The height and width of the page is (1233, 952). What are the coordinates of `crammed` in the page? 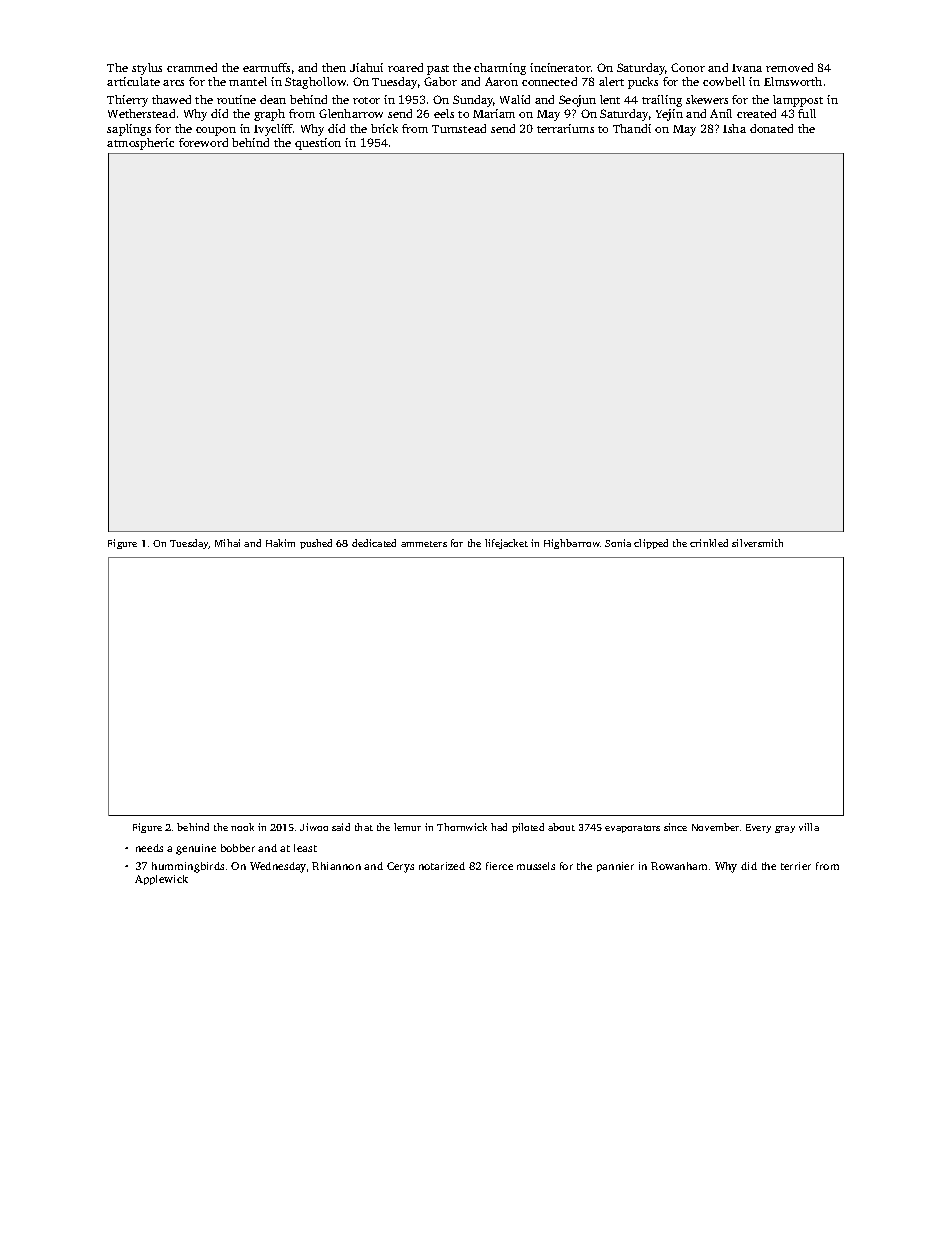 It's located at (192, 67).
